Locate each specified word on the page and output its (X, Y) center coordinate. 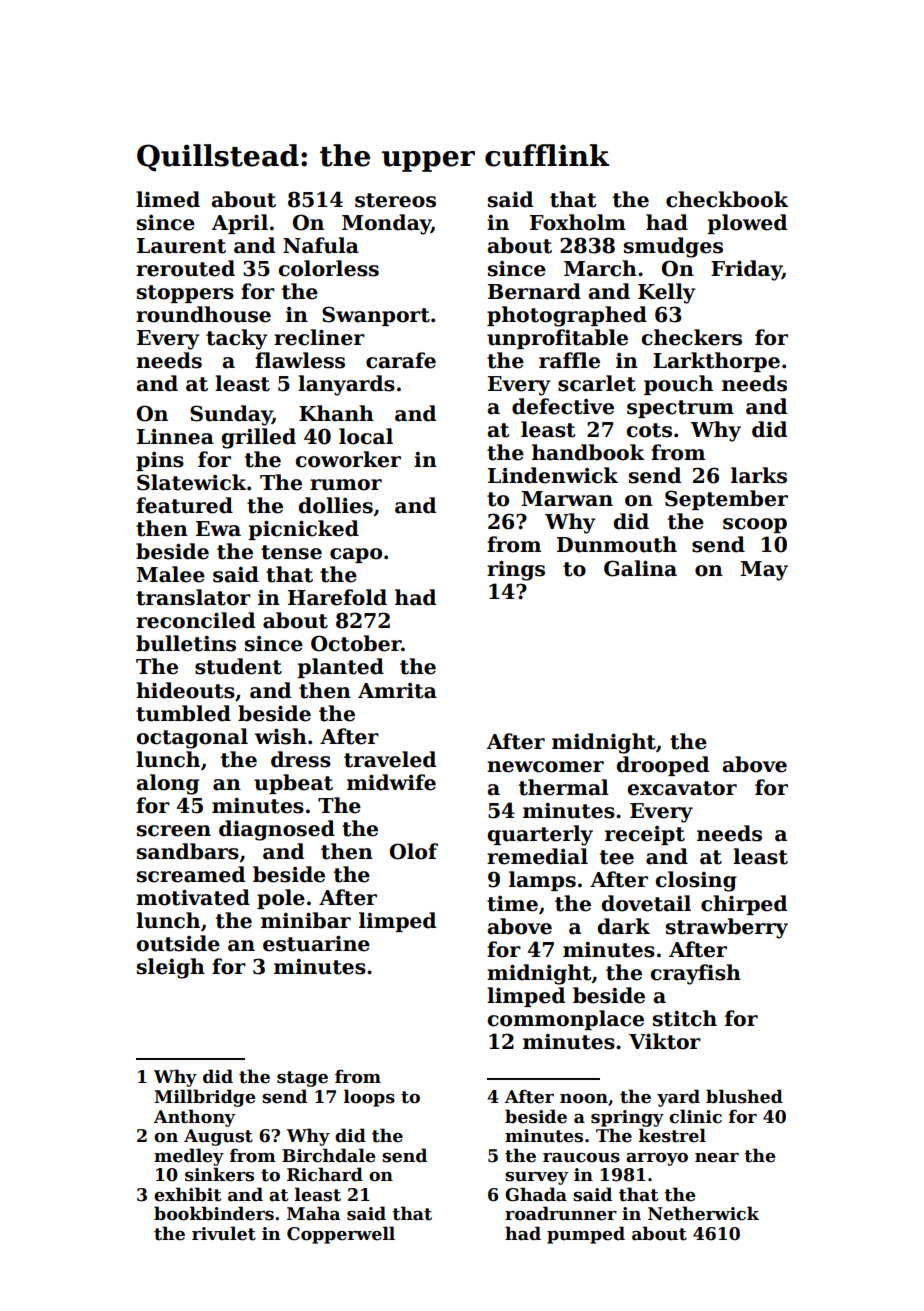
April (240, 224)
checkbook (727, 199)
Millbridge (205, 1098)
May (764, 571)
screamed (191, 874)
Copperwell (341, 1235)
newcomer (545, 767)
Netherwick (703, 1213)
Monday (386, 224)
